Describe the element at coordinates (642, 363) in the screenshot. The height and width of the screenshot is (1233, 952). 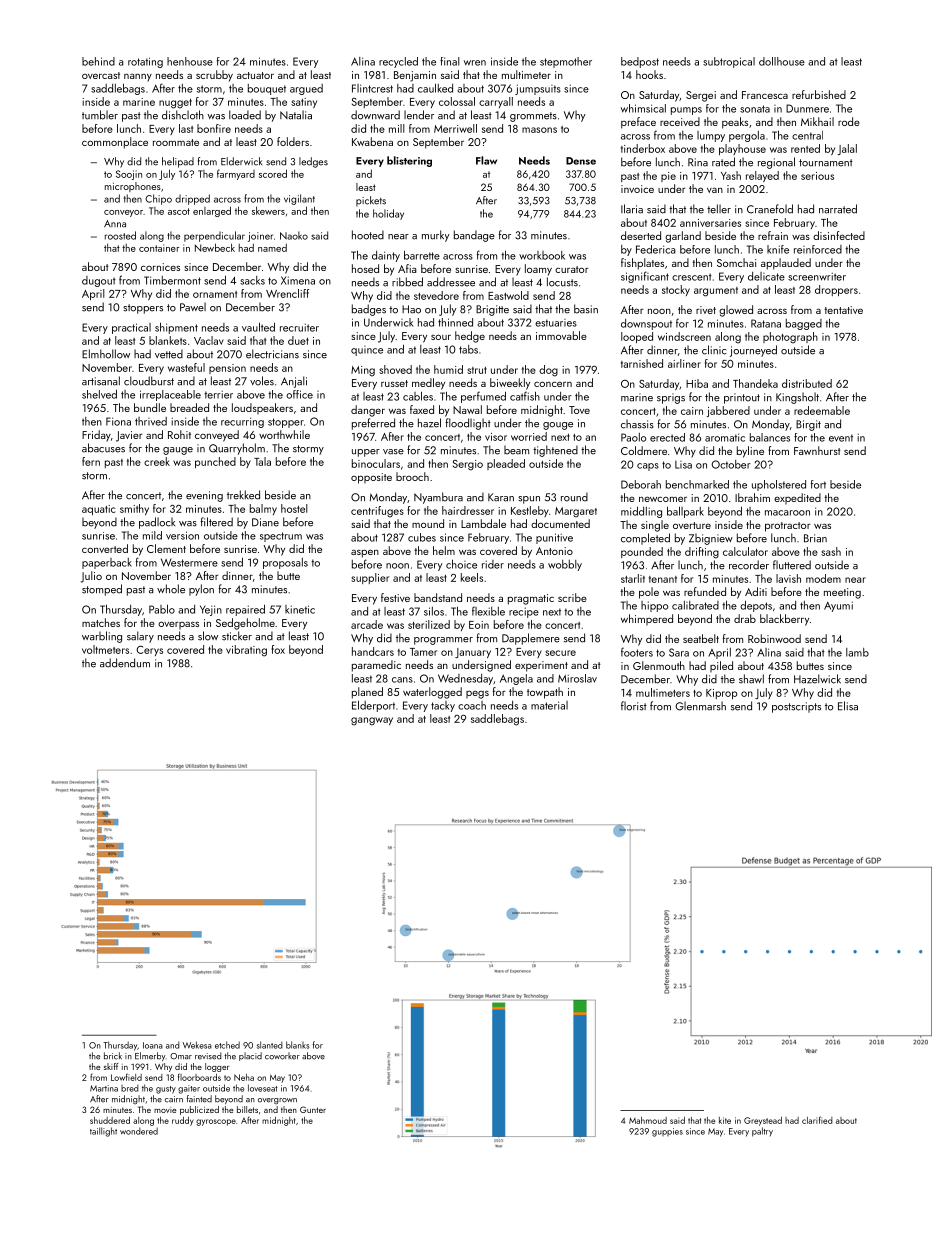
I see `tarnished` at that location.
